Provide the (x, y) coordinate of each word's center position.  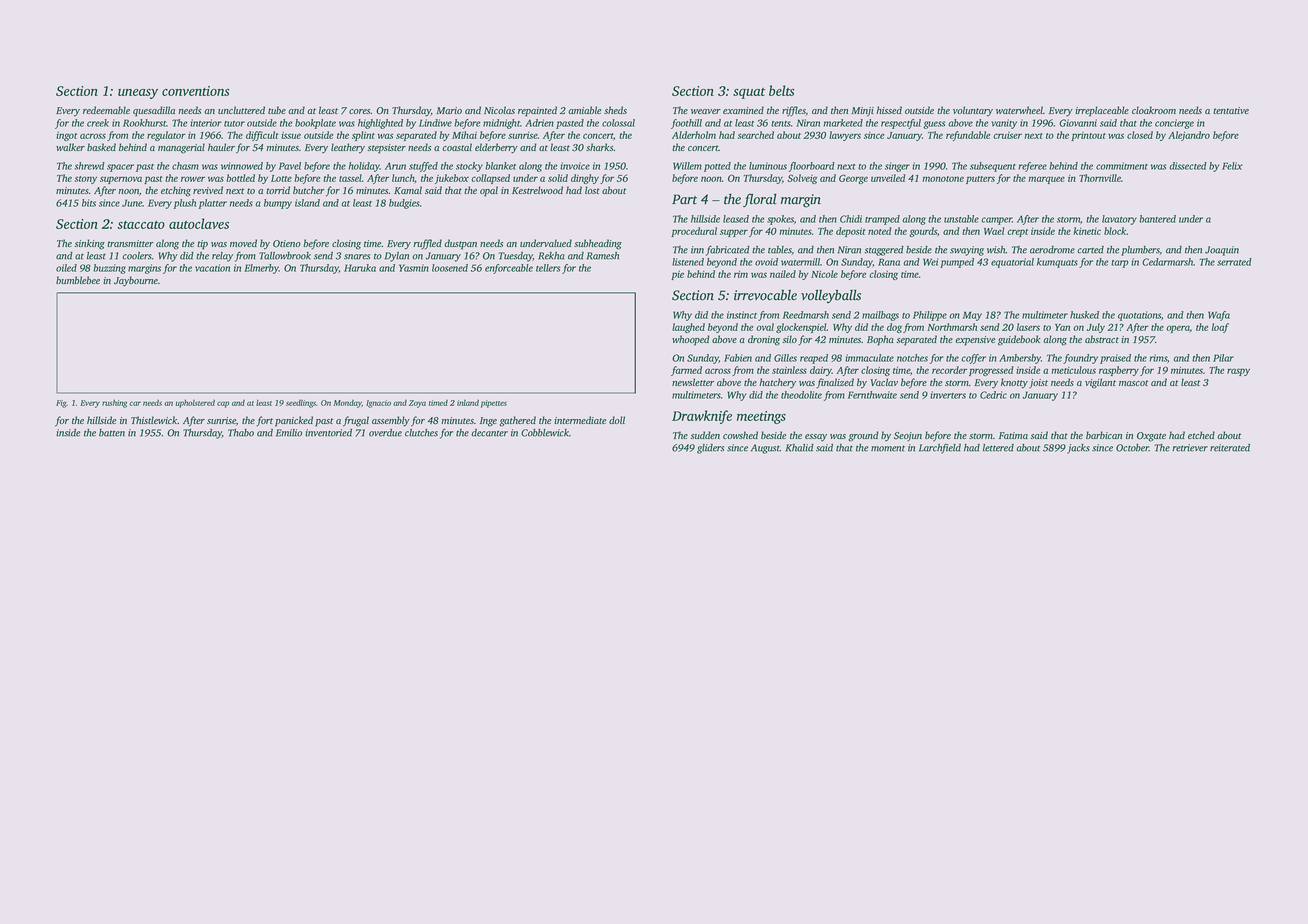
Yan (1062, 327)
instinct (742, 315)
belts (781, 90)
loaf (1220, 328)
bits (89, 203)
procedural (694, 232)
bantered (1157, 219)
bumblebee (78, 280)
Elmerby (261, 269)
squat (749, 93)
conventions (195, 91)
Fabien (738, 358)
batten (112, 433)
